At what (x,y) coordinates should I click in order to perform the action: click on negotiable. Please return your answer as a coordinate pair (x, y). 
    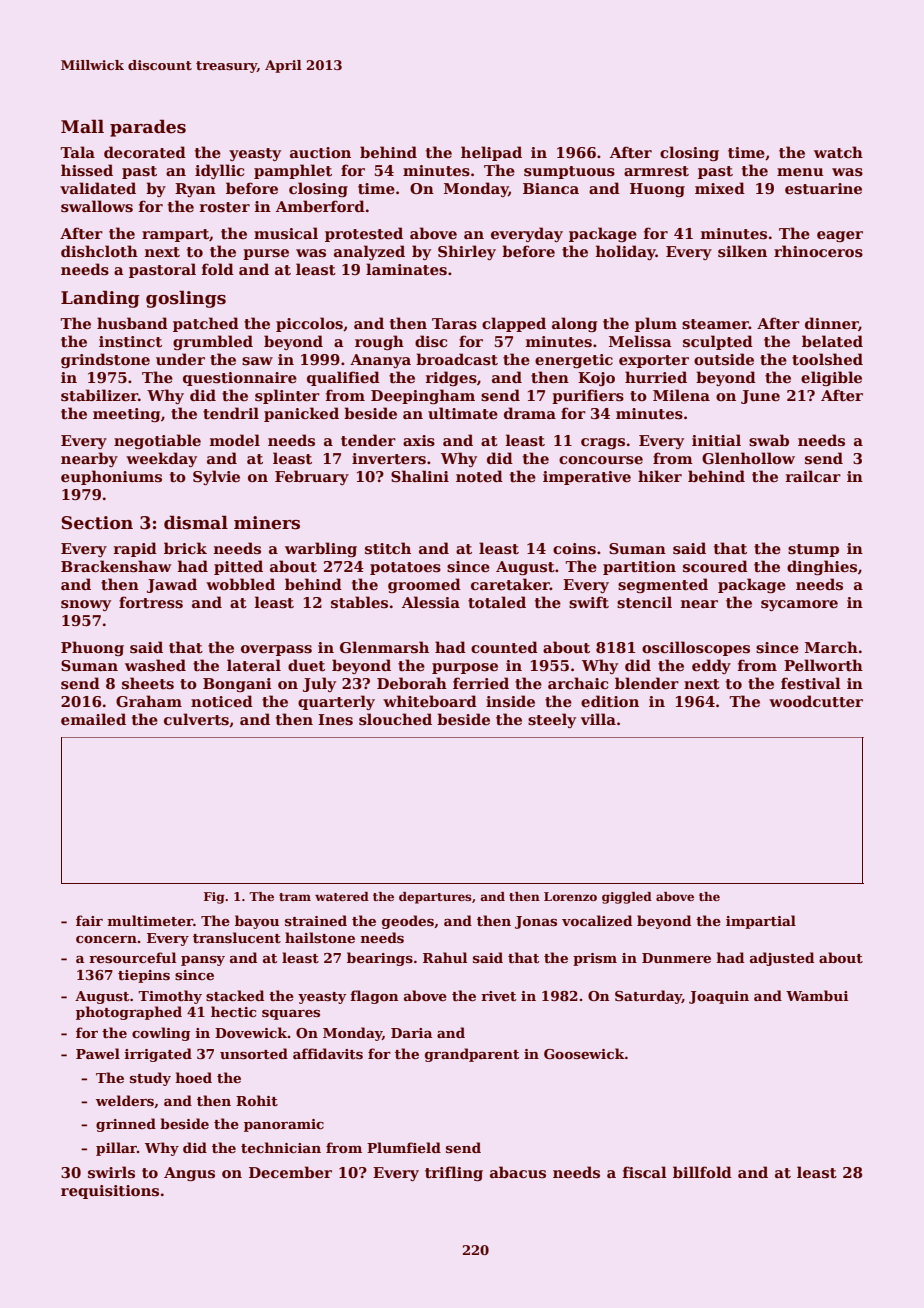
    Looking at the image, I should click on (157, 441).
